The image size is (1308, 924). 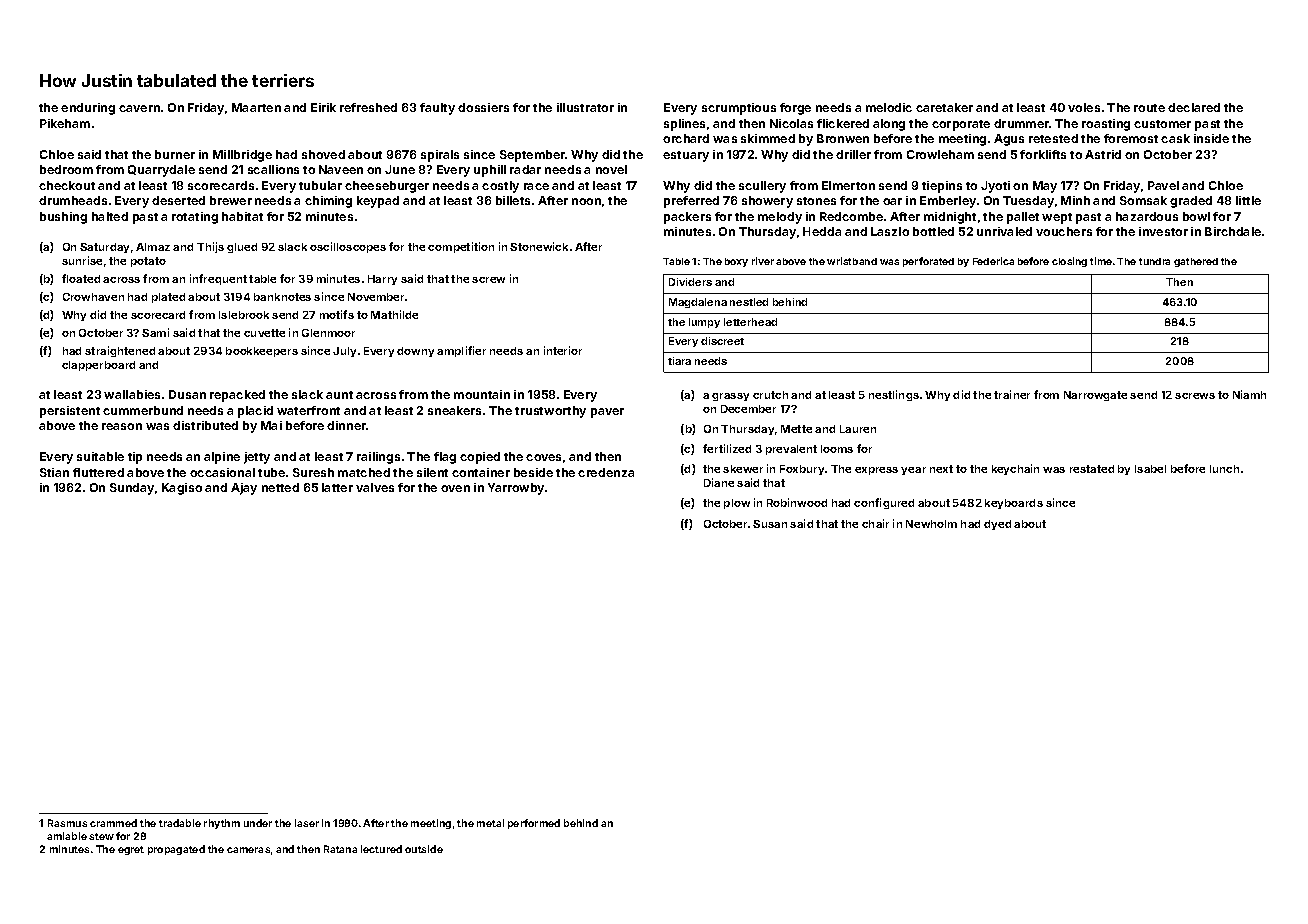 I want to click on Ratana, so click(x=340, y=849).
